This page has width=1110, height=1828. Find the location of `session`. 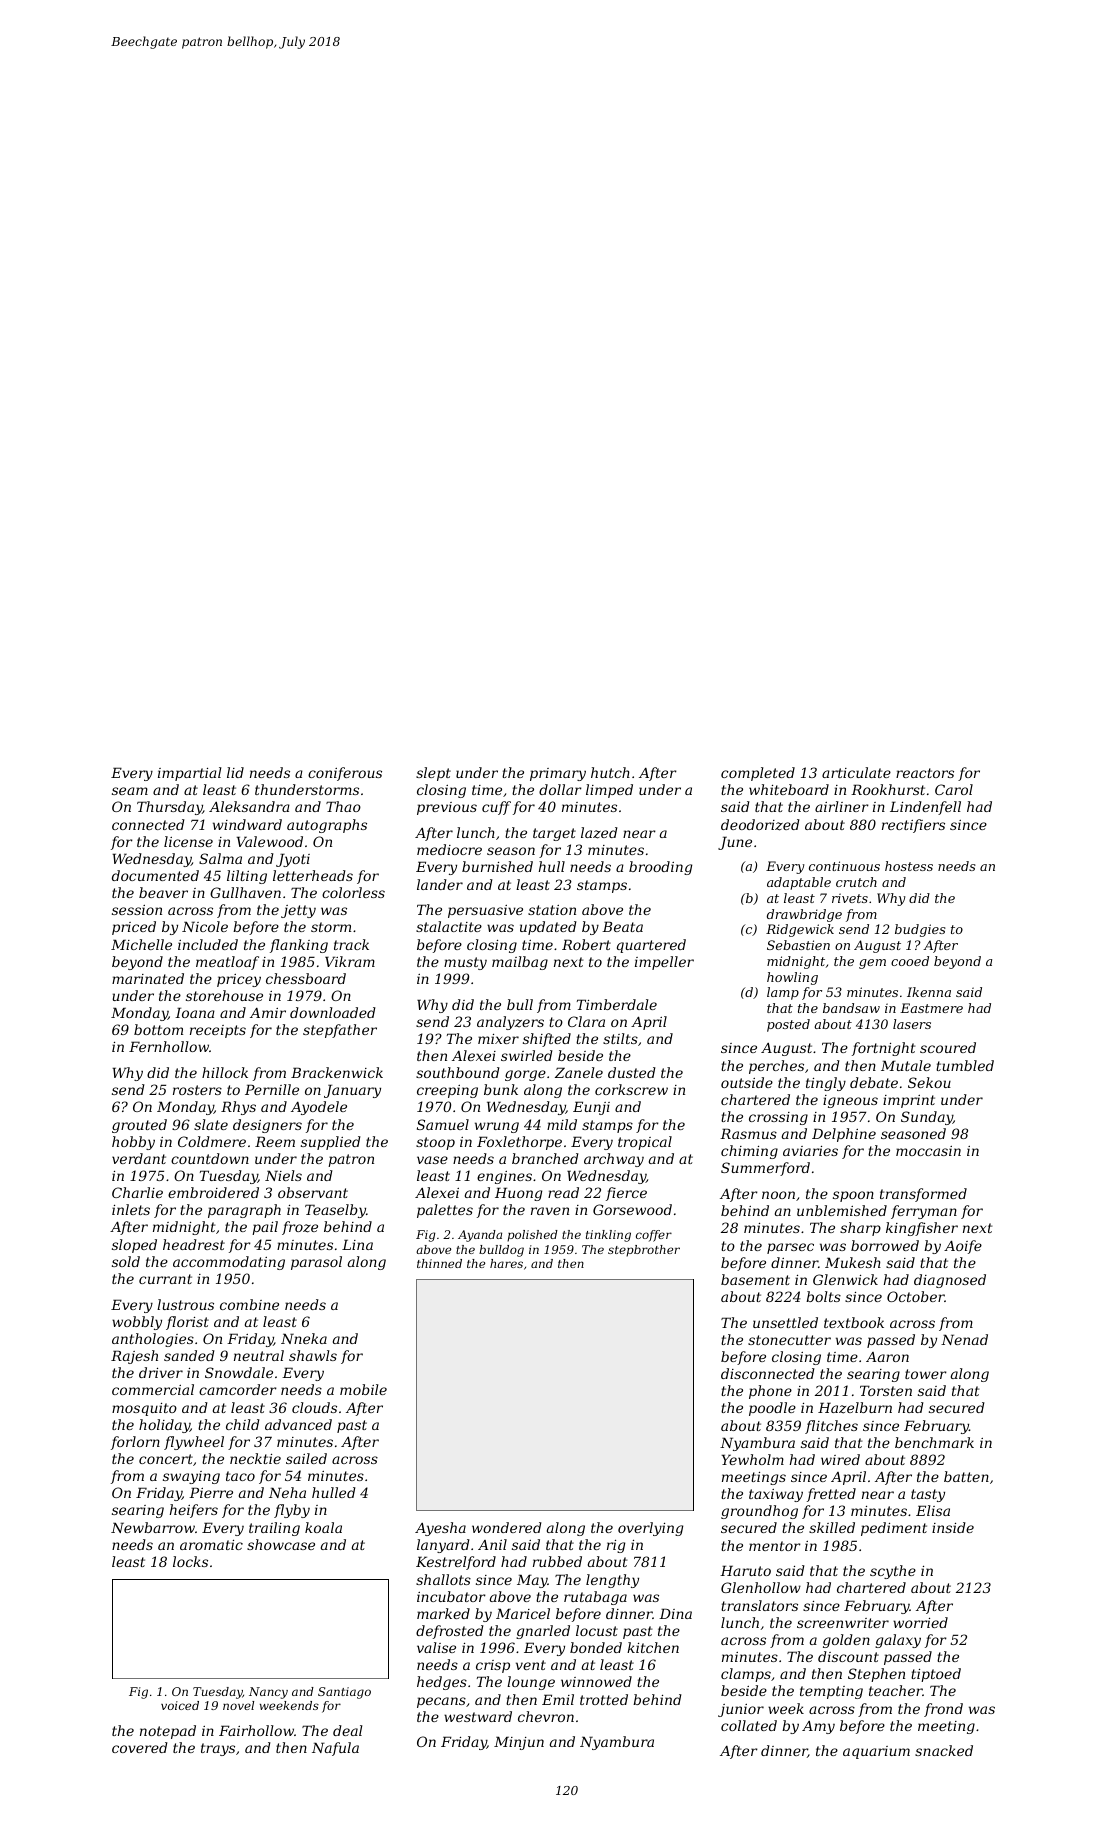

session is located at coordinates (137, 910).
